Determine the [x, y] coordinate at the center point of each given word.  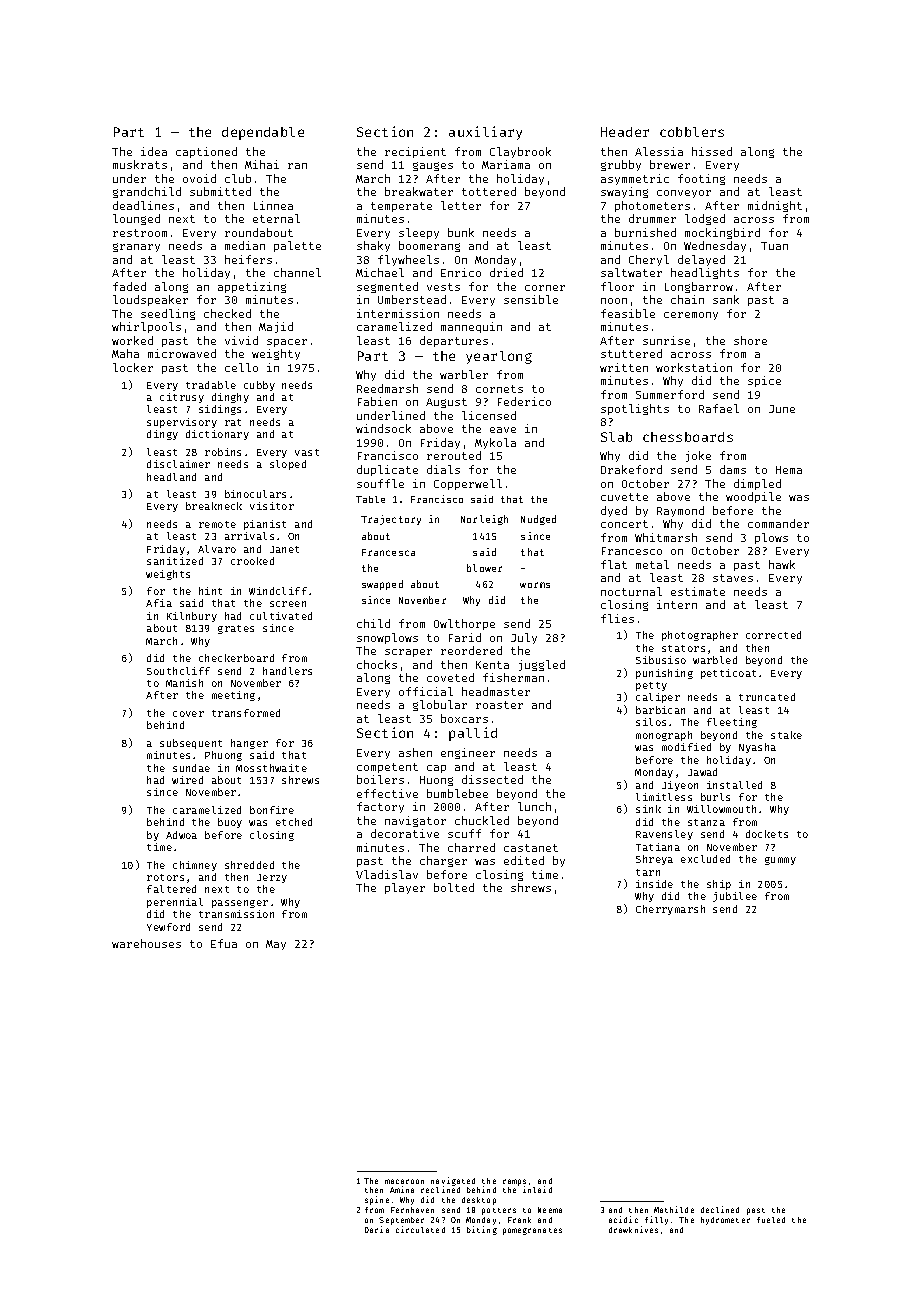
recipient [415, 152]
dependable [263, 133]
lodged [705, 219]
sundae [191, 768]
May [276, 945]
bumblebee [457, 793]
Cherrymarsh [670, 910]
